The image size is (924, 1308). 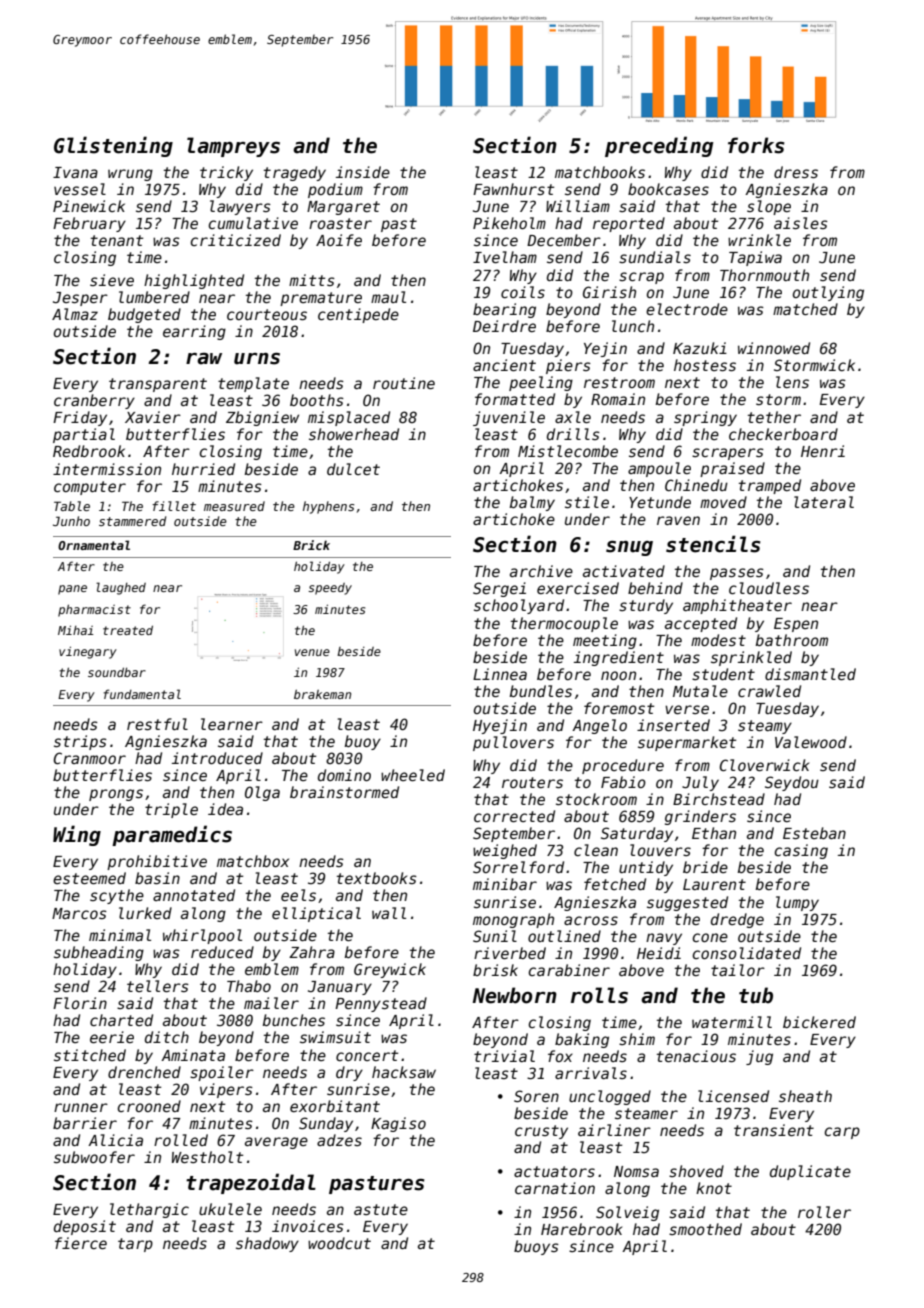 What do you see at coordinates (339, 1140) in the image?
I see `adzes` at bounding box center [339, 1140].
